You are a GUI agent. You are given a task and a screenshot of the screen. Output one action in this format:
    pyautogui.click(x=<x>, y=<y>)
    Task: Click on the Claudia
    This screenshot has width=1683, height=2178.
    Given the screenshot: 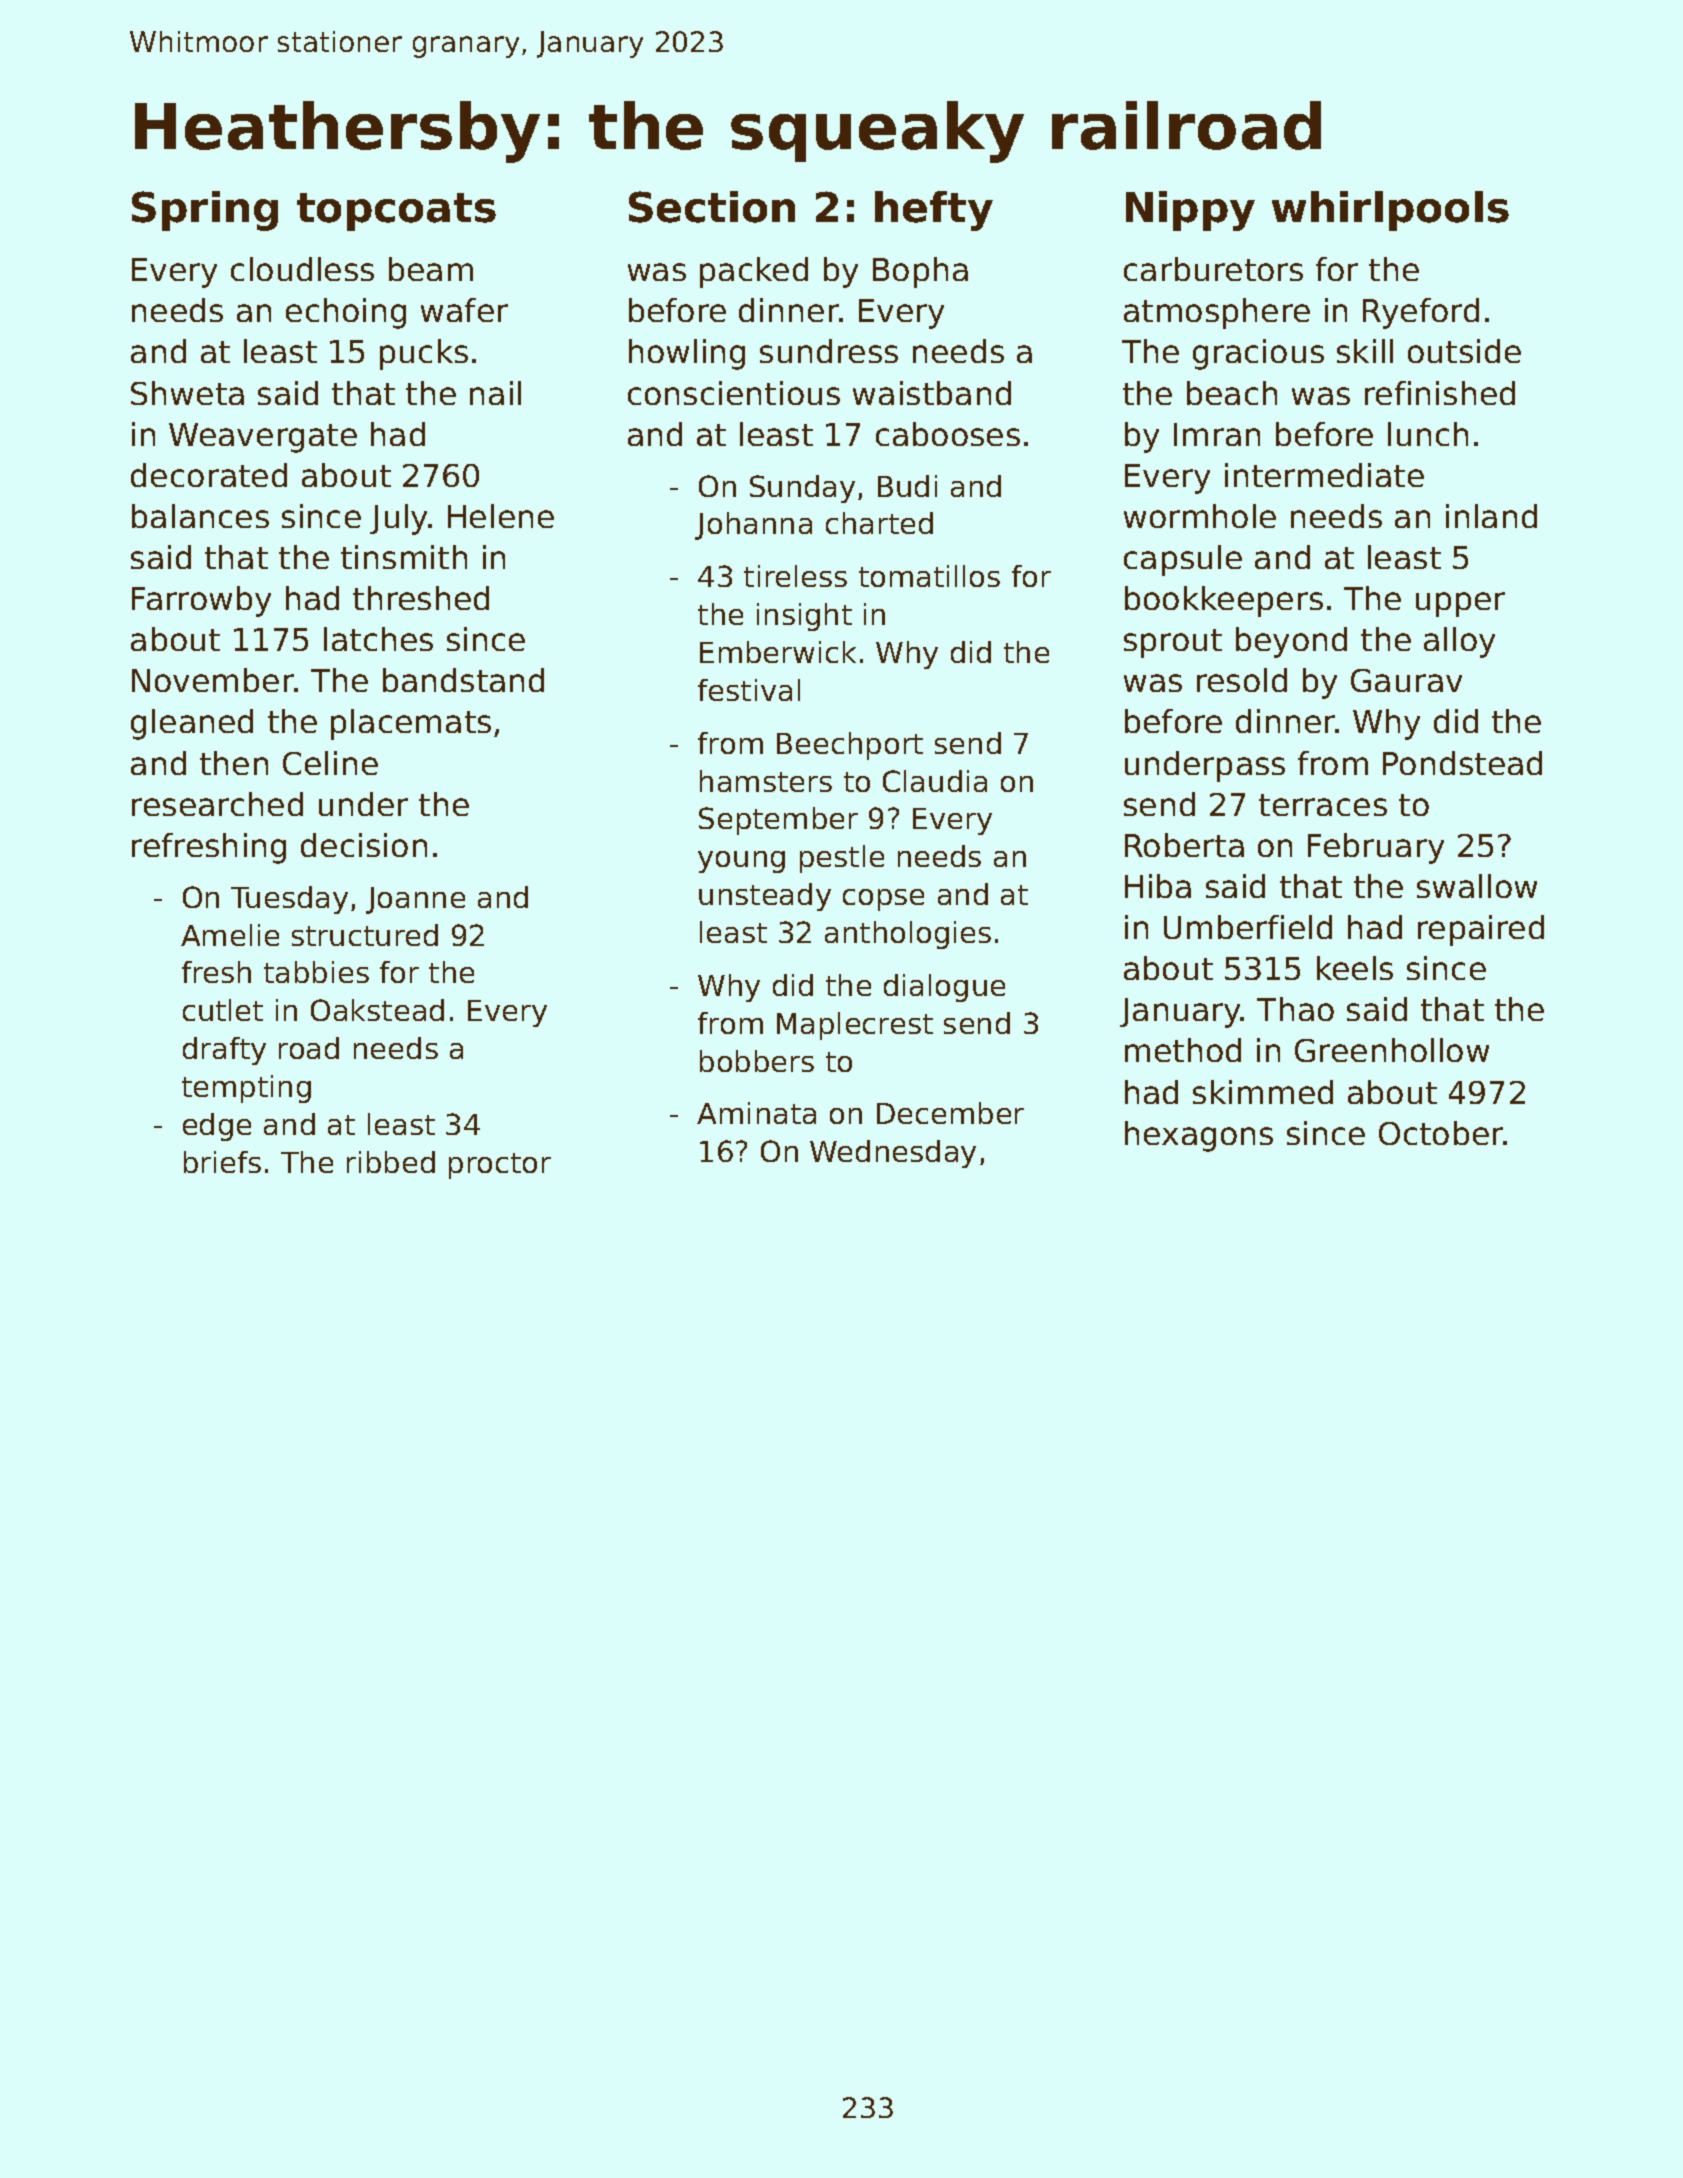 What is the action you would take?
    pyautogui.click(x=935, y=781)
